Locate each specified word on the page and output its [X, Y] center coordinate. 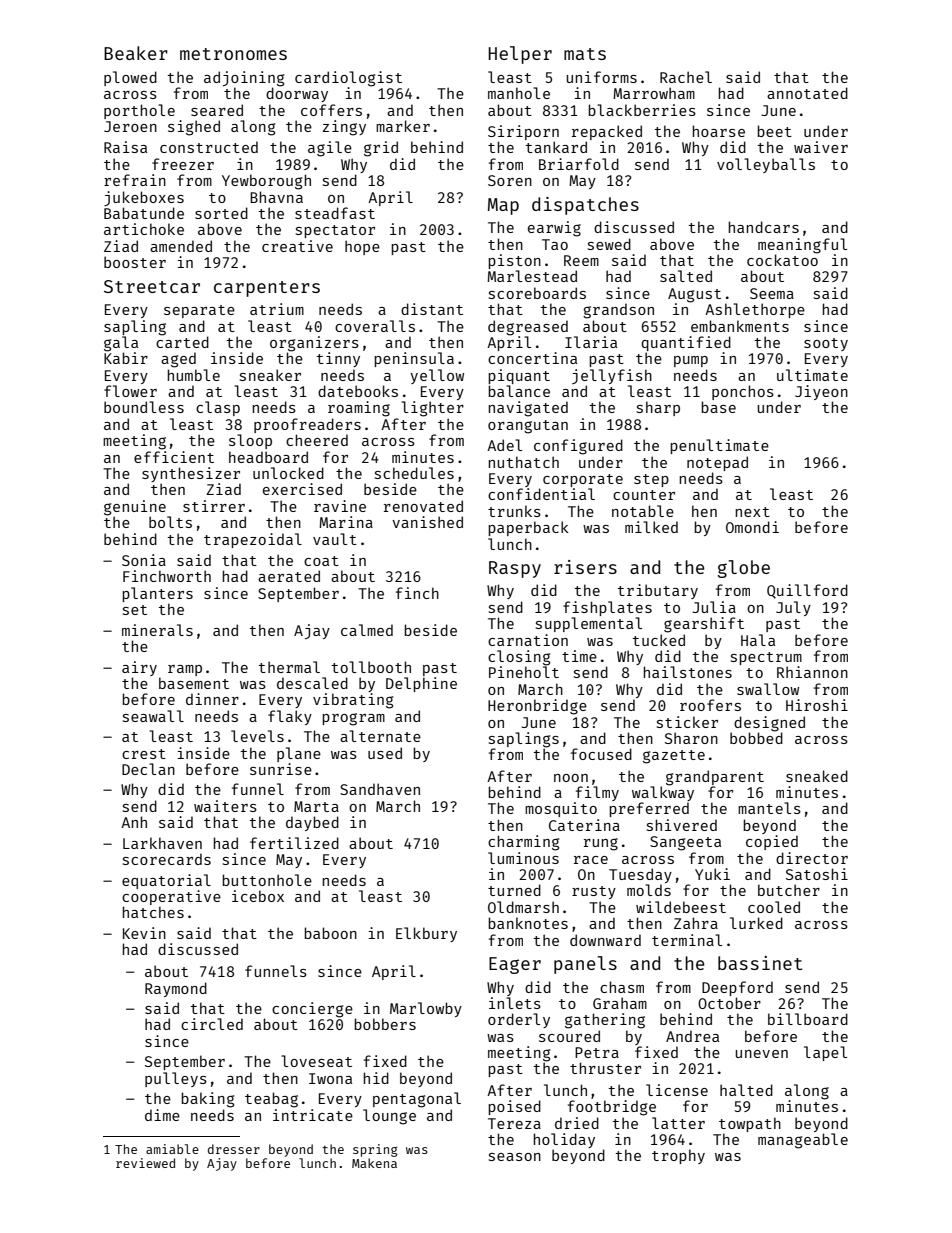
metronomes [233, 54]
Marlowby [426, 1009]
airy [139, 668]
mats [585, 54]
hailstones [687, 672]
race [591, 860]
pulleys [176, 1079]
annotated [807, 93]
